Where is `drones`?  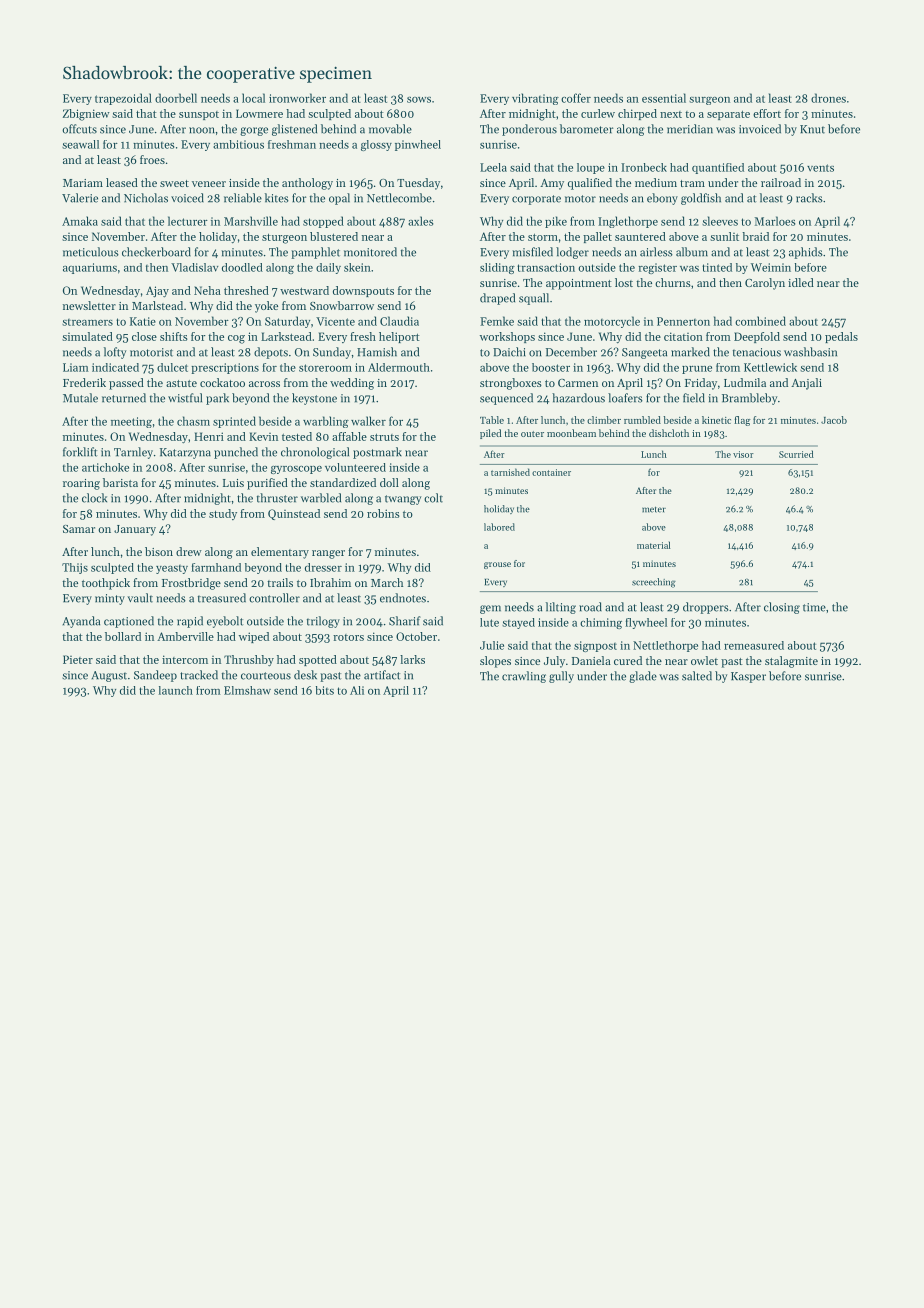 drones is located at coordinates (828, 98).
